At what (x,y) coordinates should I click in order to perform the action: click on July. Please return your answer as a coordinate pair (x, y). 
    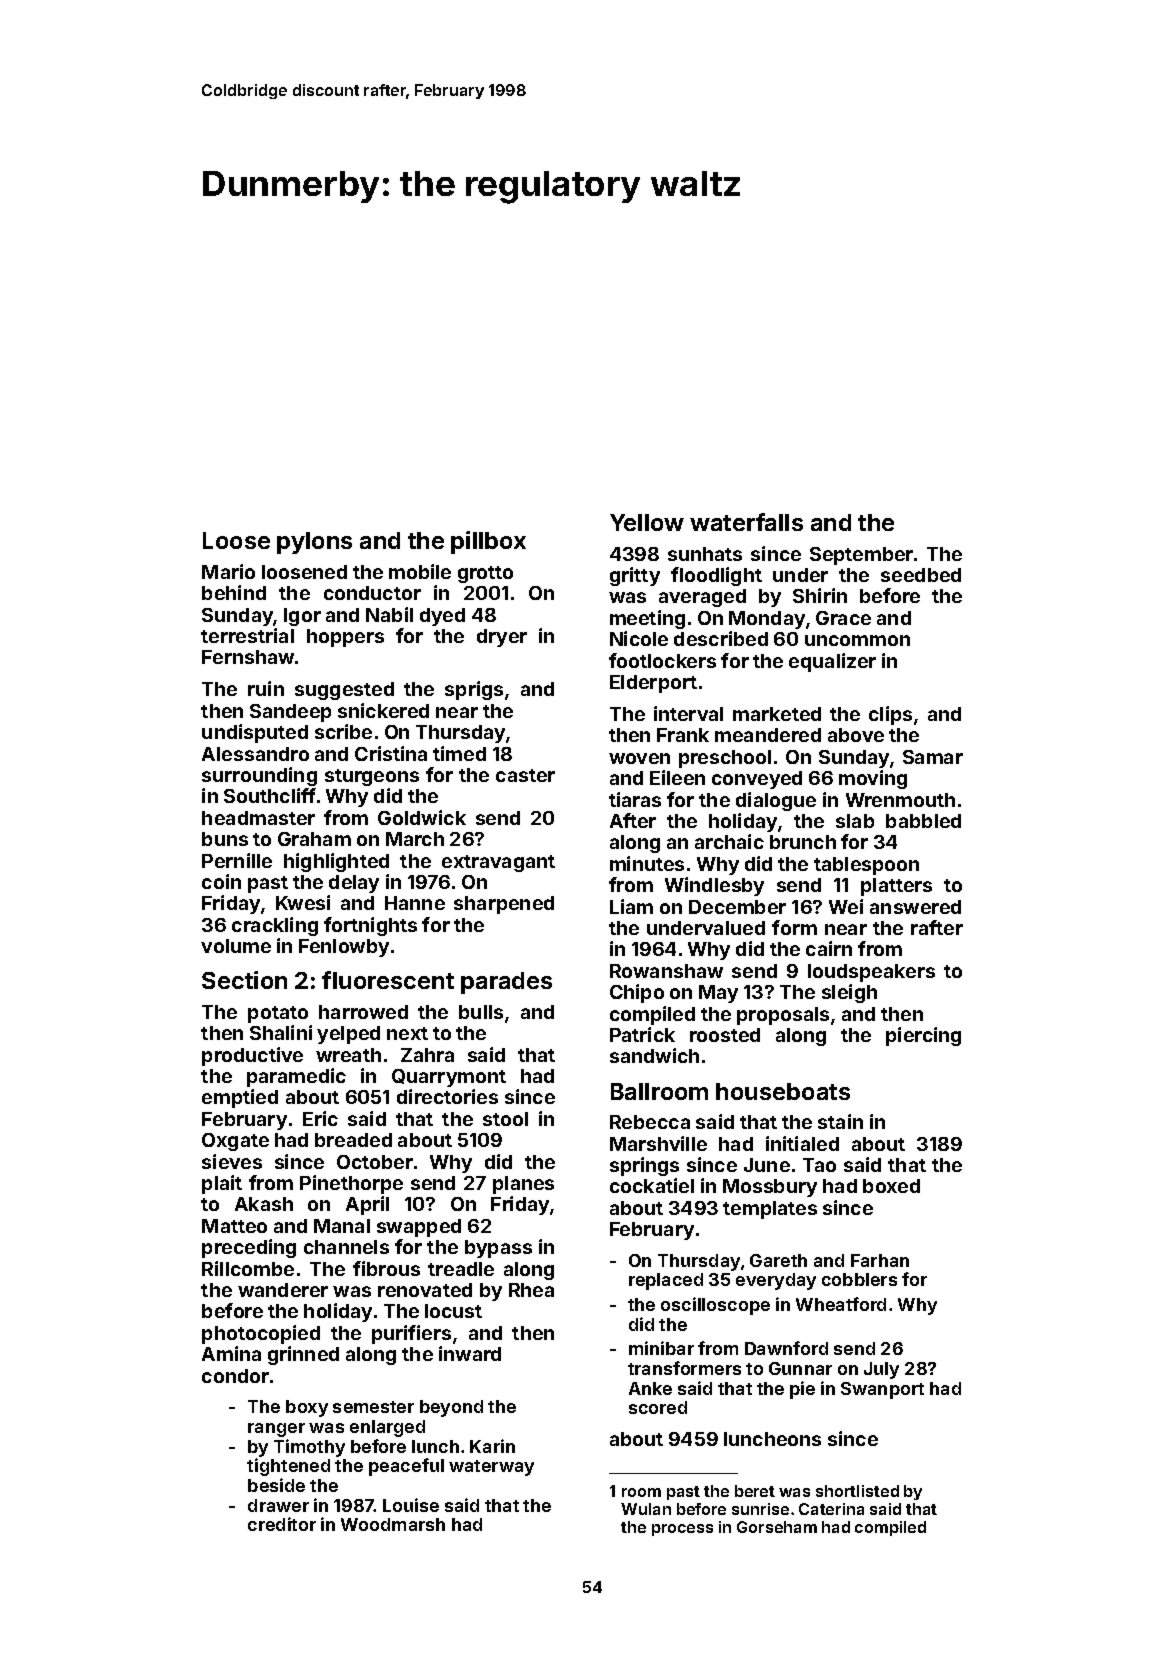
    Looking at the image, I should click on (881, 1370).
